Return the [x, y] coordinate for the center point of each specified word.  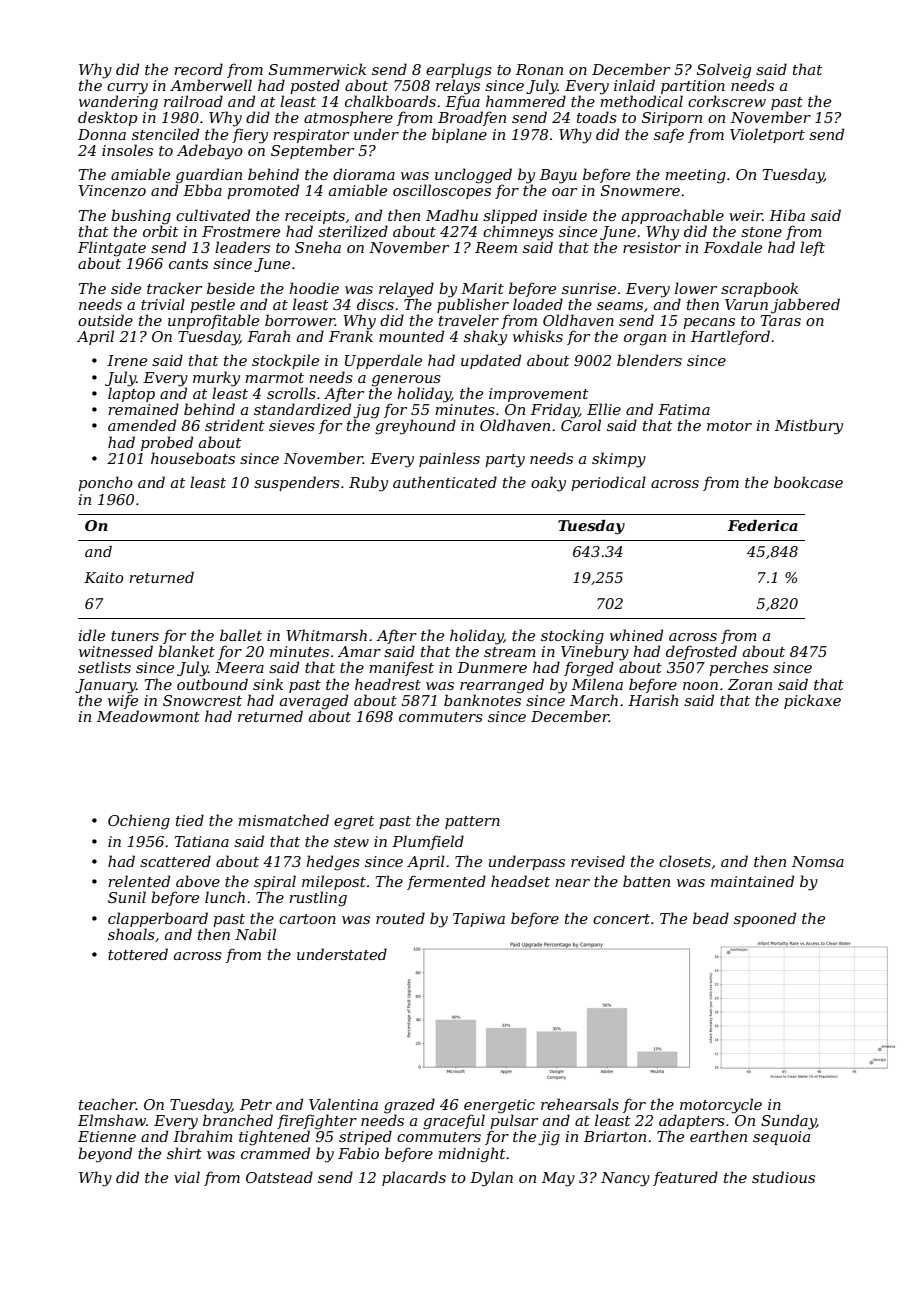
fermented [446, 882]
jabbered [805, 306]
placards [414, 1178]
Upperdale [383, 361]
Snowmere [640, 190]
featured [685, 1178]
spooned [765, 919]
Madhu [452, 215]
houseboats [193, 458]
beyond [105, 1155]
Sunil [127, 897]
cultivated [213, 215]
